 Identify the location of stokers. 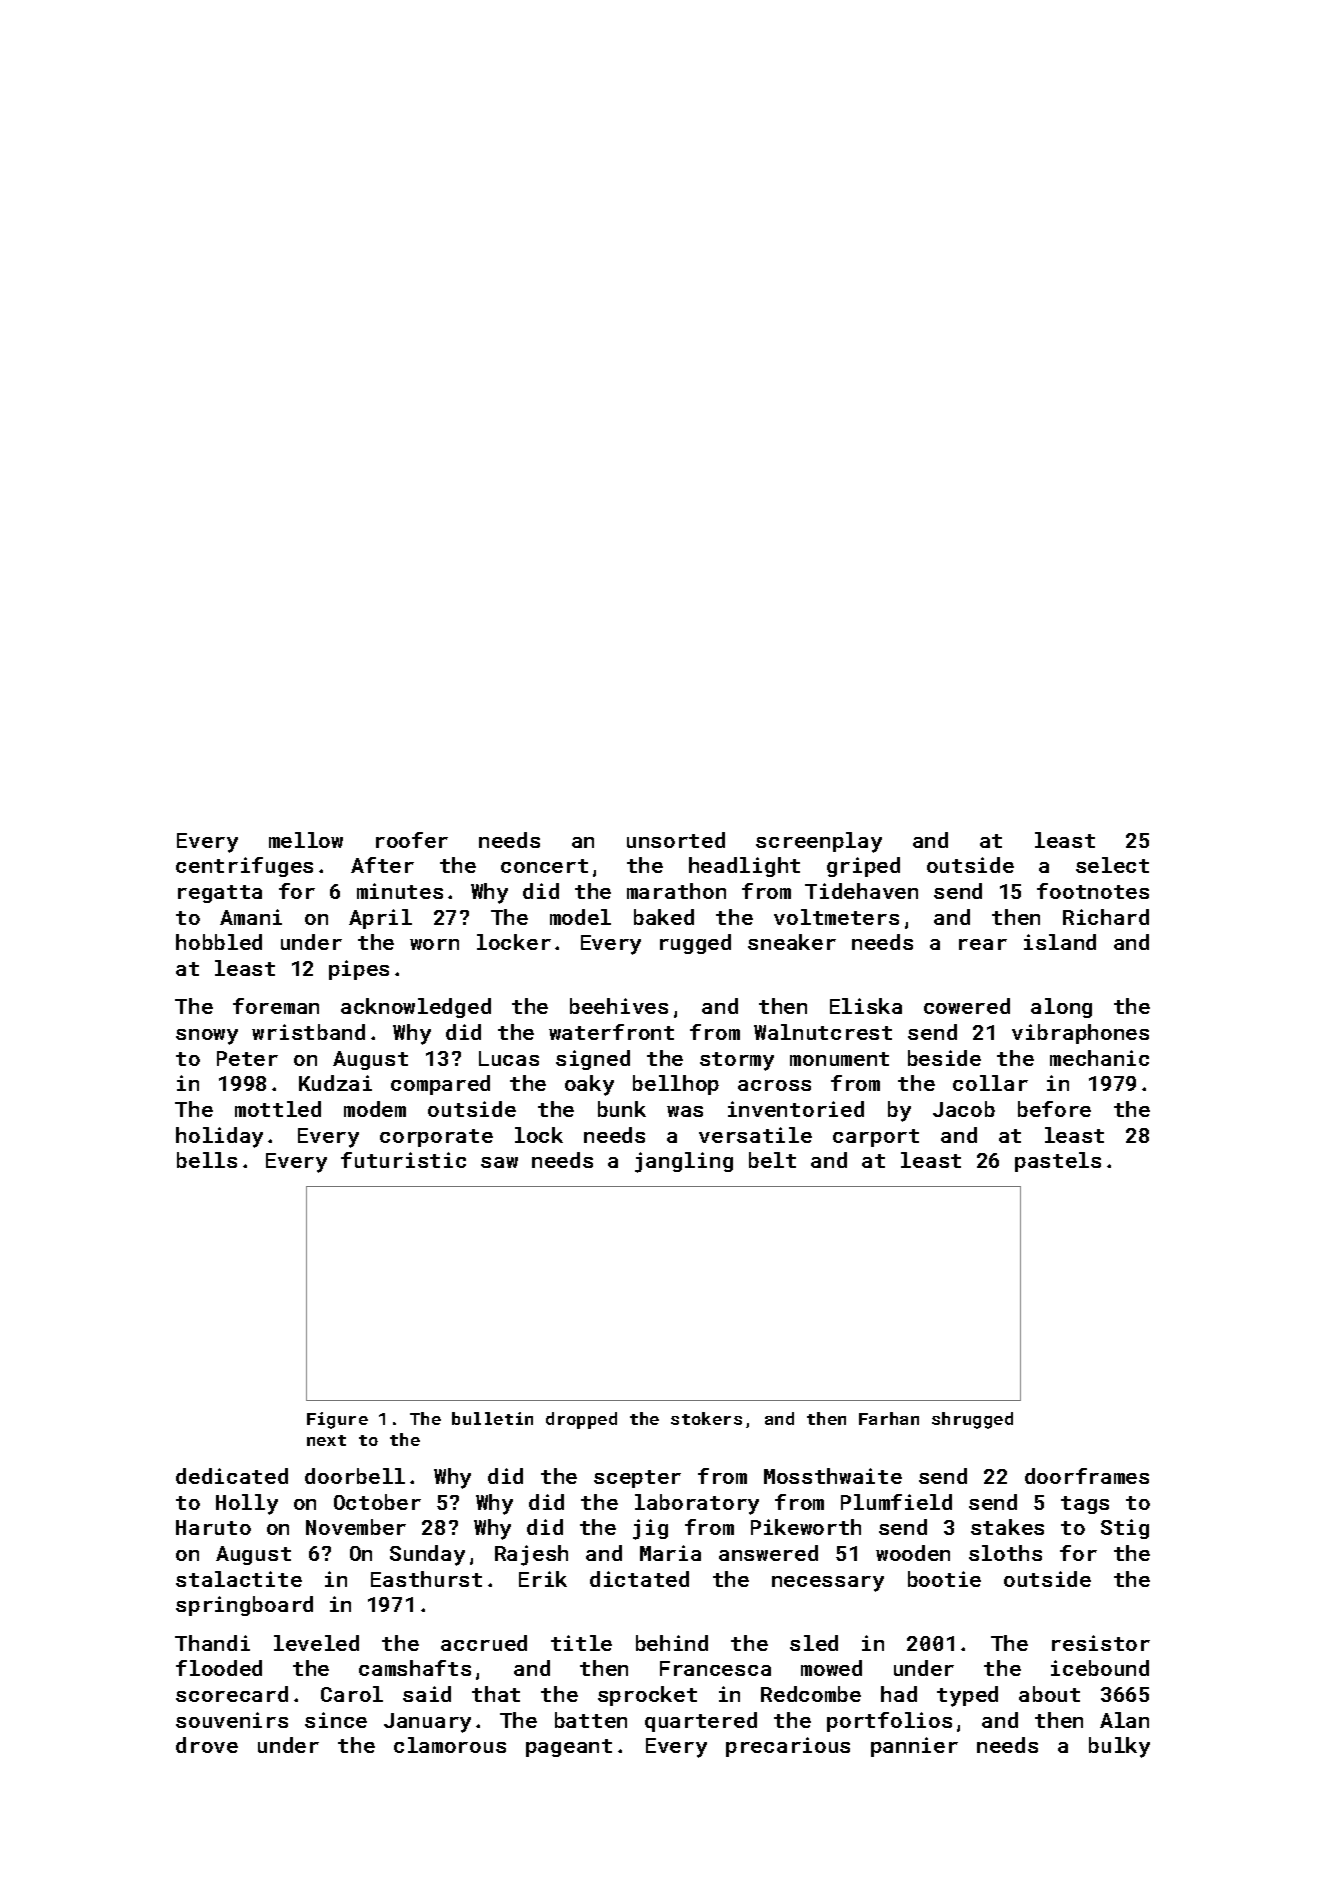
(706, 1418).
